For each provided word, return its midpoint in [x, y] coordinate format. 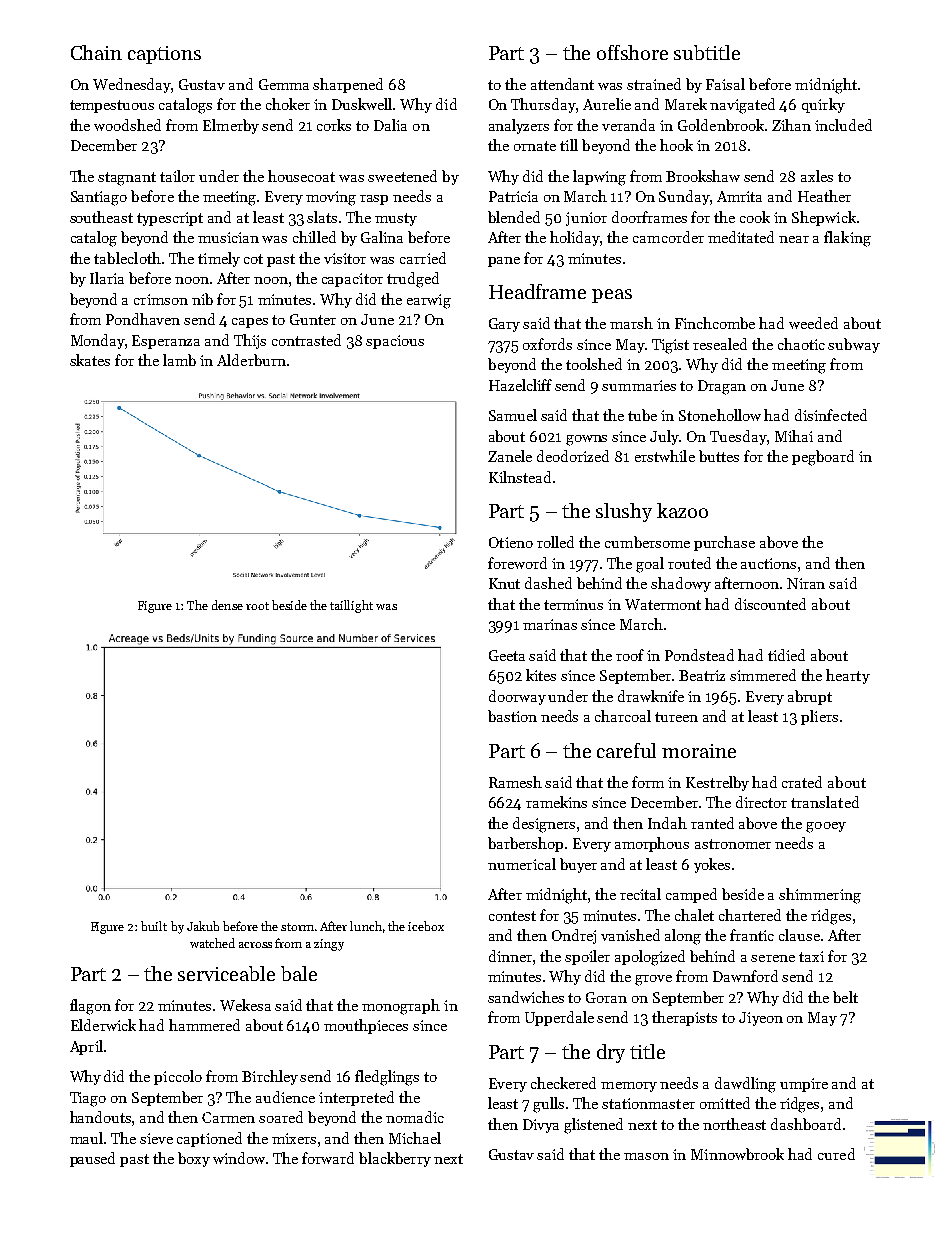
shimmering [820, 896]
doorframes [649, 217]
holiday [575, 238]
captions [164, 55]
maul [86, 1138]
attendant [562, 84]
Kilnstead [520, 477]
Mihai [794, 436]
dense [227, 605]
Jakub [203, 926]
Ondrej [574, 936]
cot [253, 259]
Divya [541, 1126]
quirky [823, 105]
